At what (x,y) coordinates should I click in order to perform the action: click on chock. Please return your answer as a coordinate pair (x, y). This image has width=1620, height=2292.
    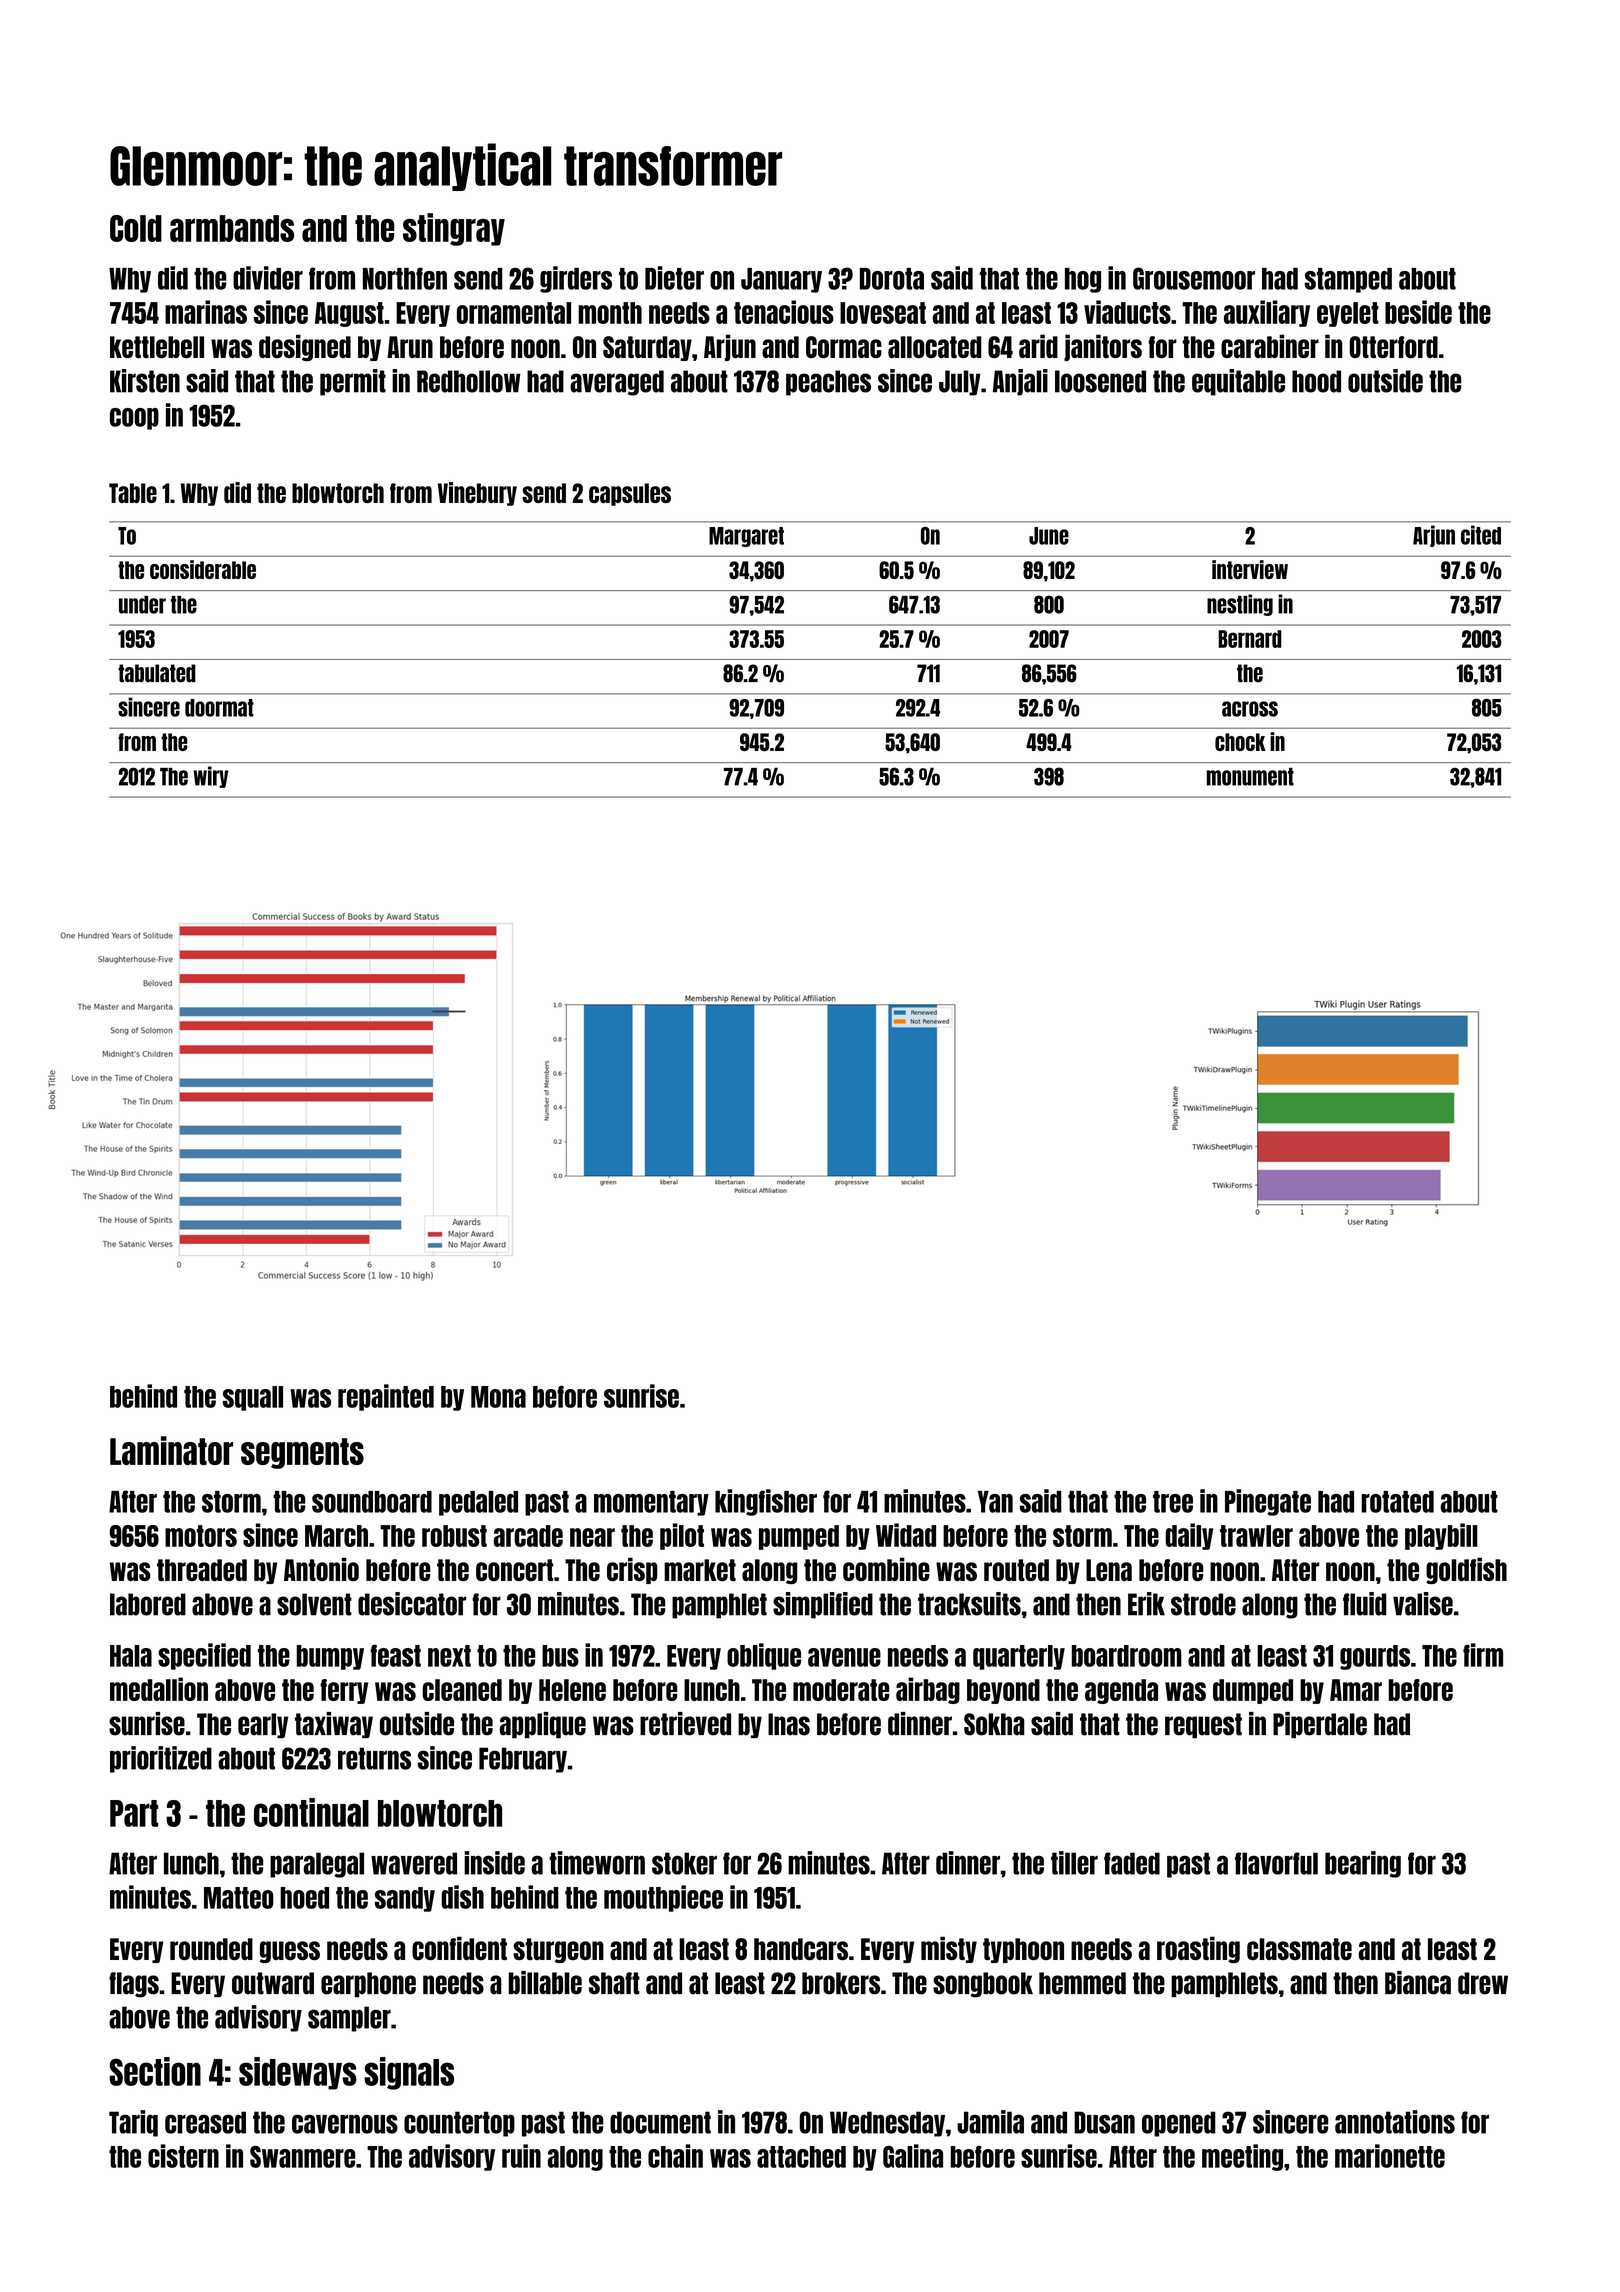
    Looking at the image, I should click on (1240, 742).
